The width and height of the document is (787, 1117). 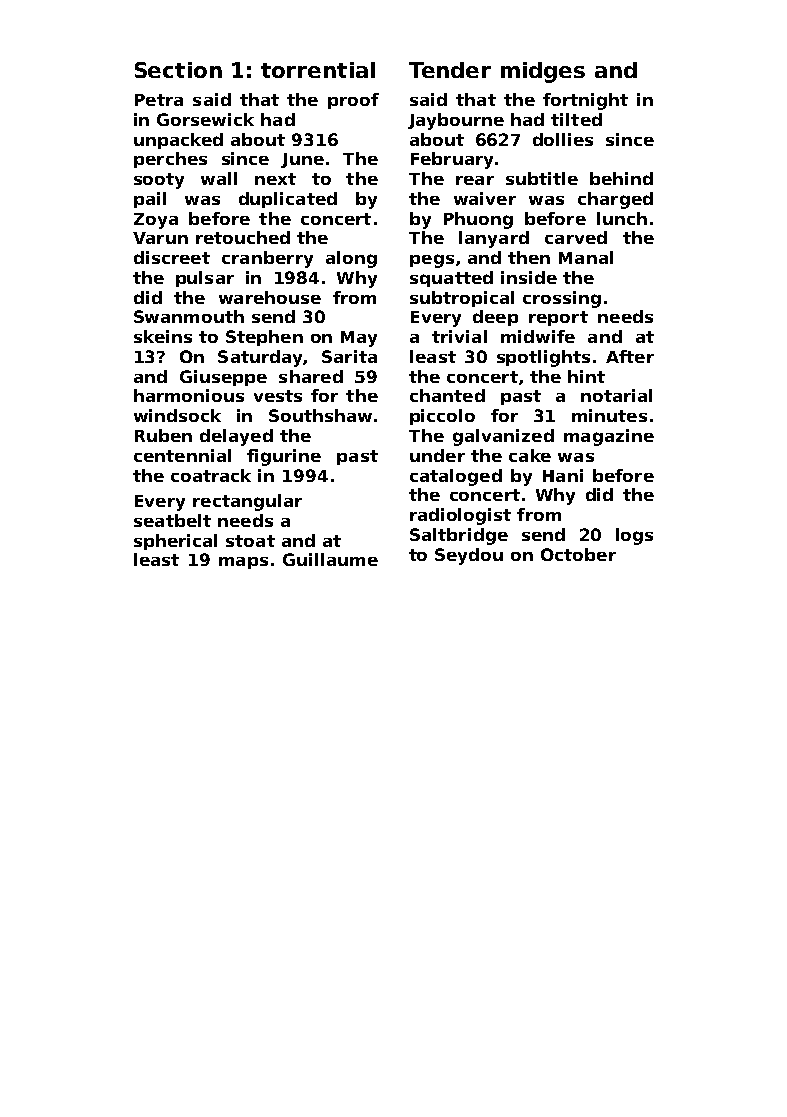 What do you see at coordinates (178, 70) in the document?
I see `Section` at bounding box center [178, 70].
